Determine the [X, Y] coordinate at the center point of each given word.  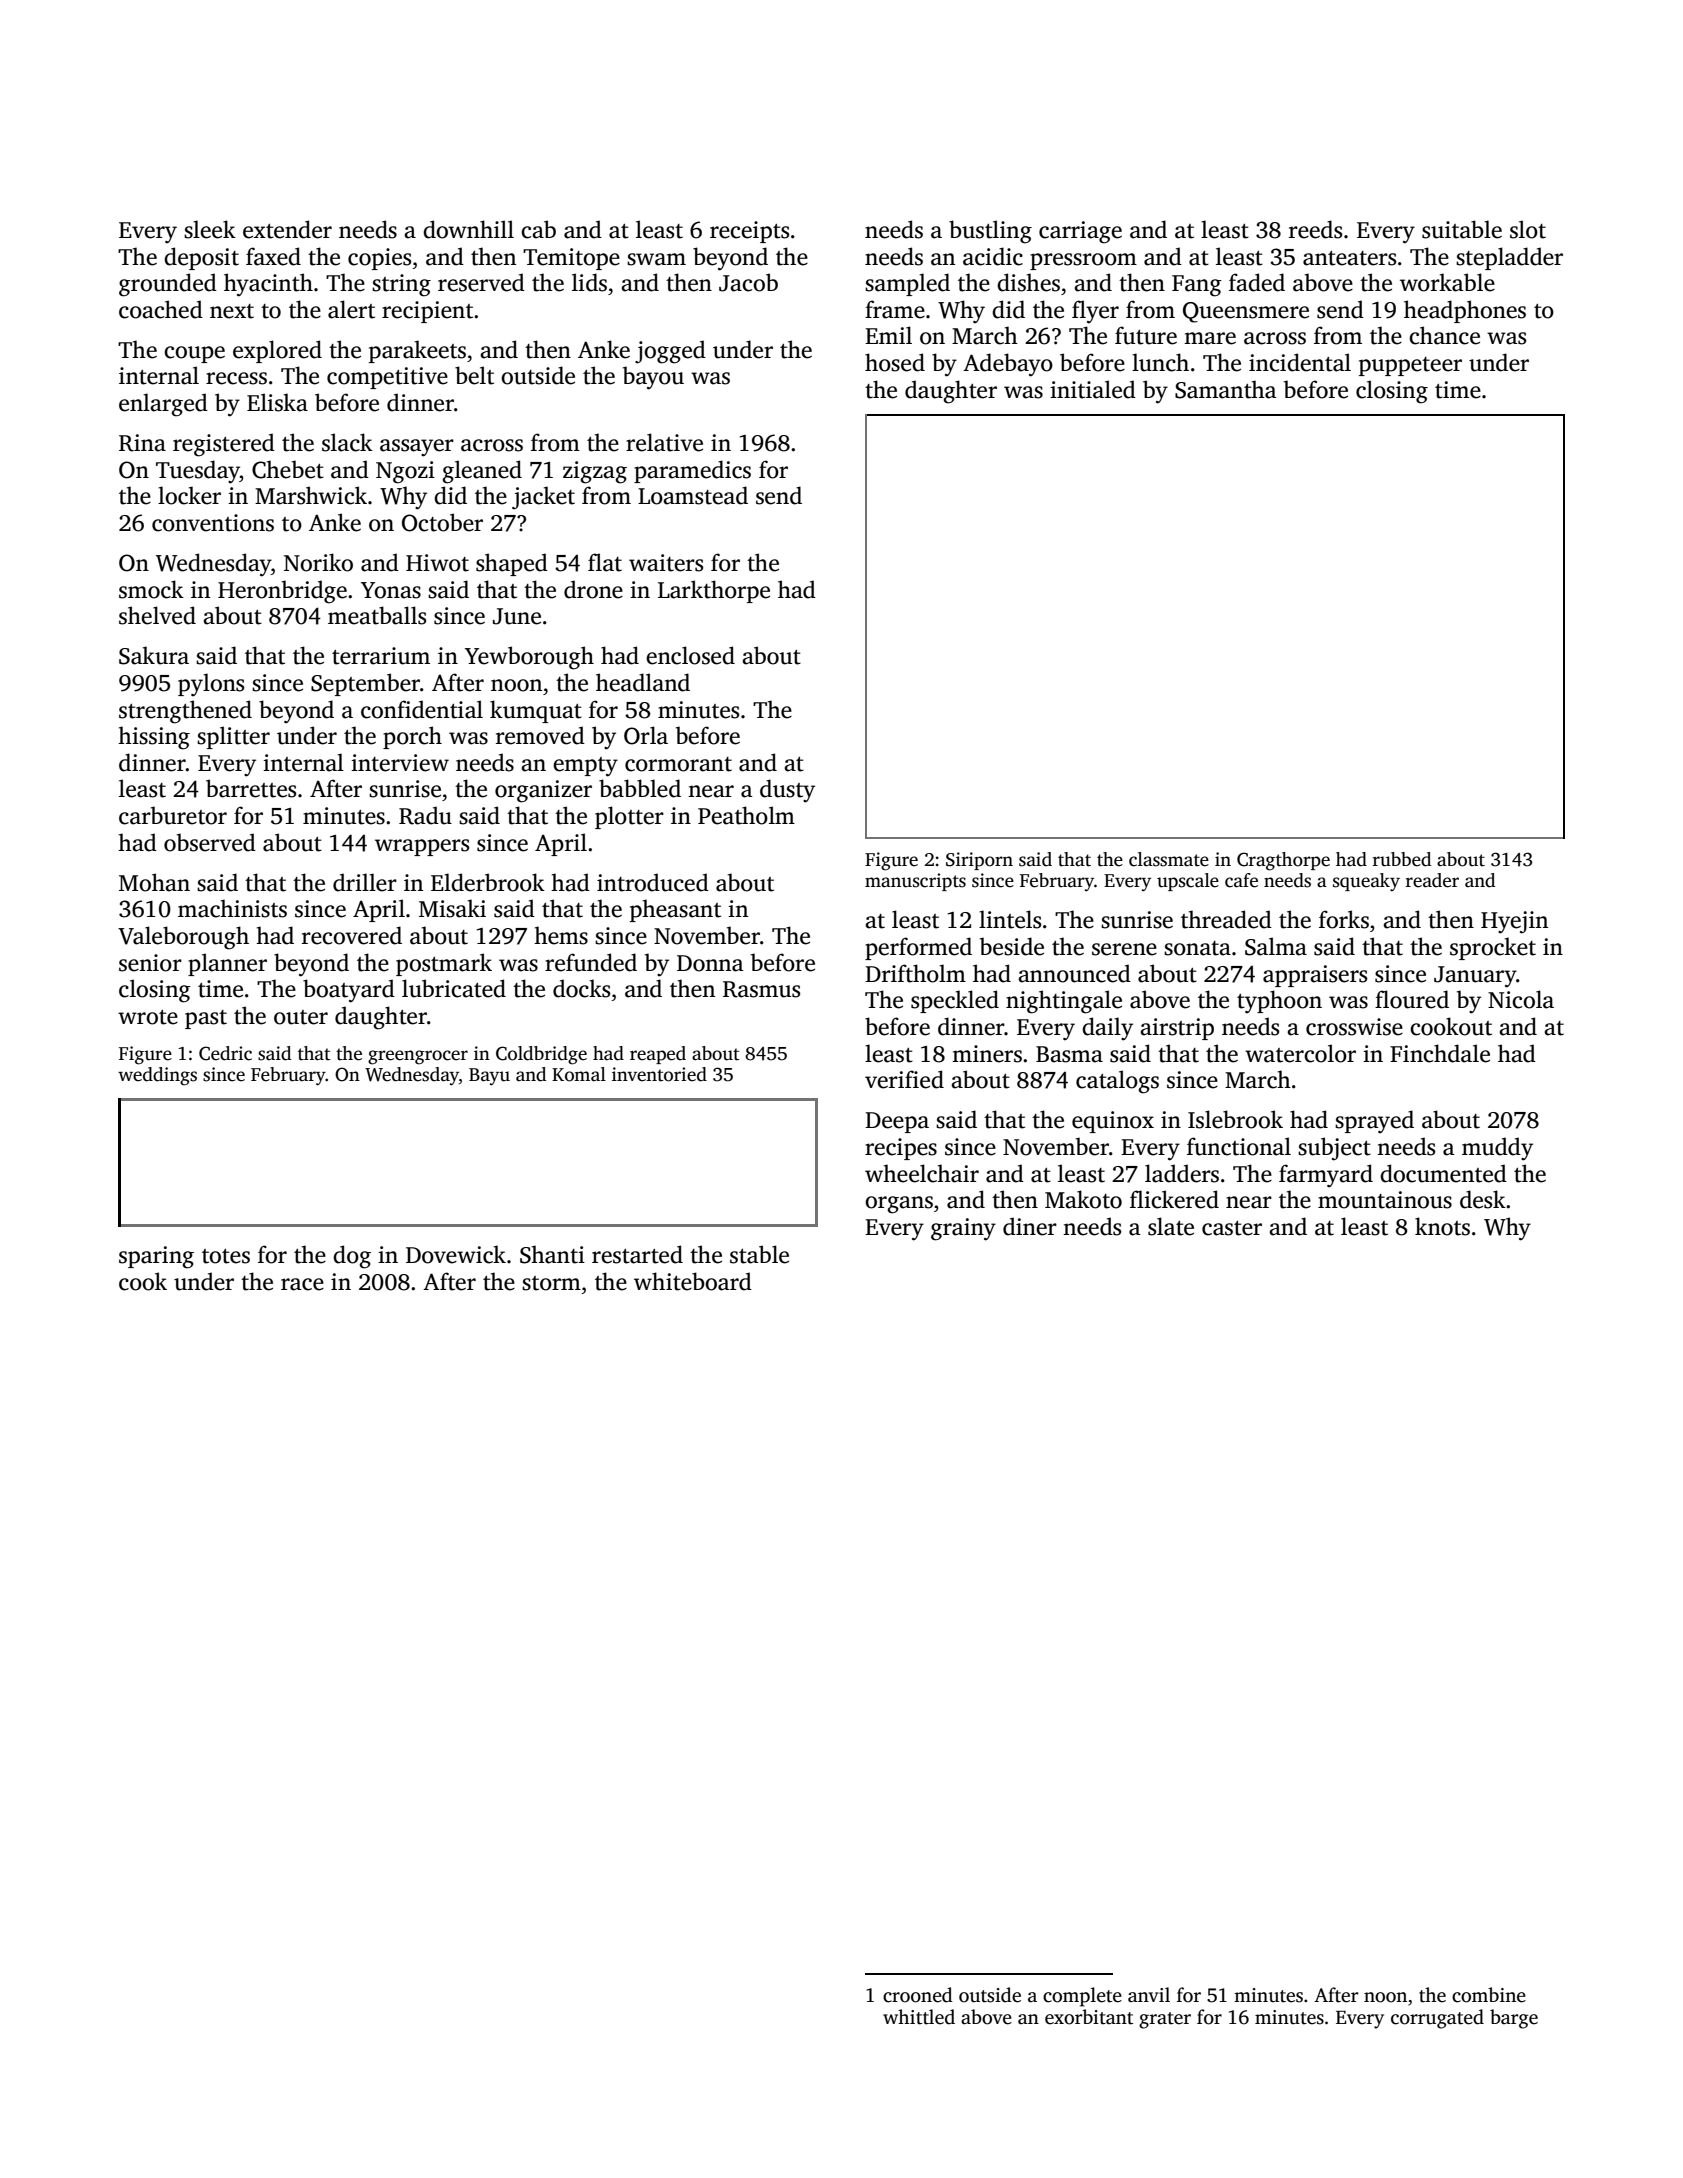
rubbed [1402, 859]
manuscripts [915, 882]
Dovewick [456, 1254]
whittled [919, 2017]
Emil [888, 335]
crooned [918, 1995]
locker [189, 495]
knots [1442, 1226]
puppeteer [1410, 366]
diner [1030, 1226]
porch [412, 737]
